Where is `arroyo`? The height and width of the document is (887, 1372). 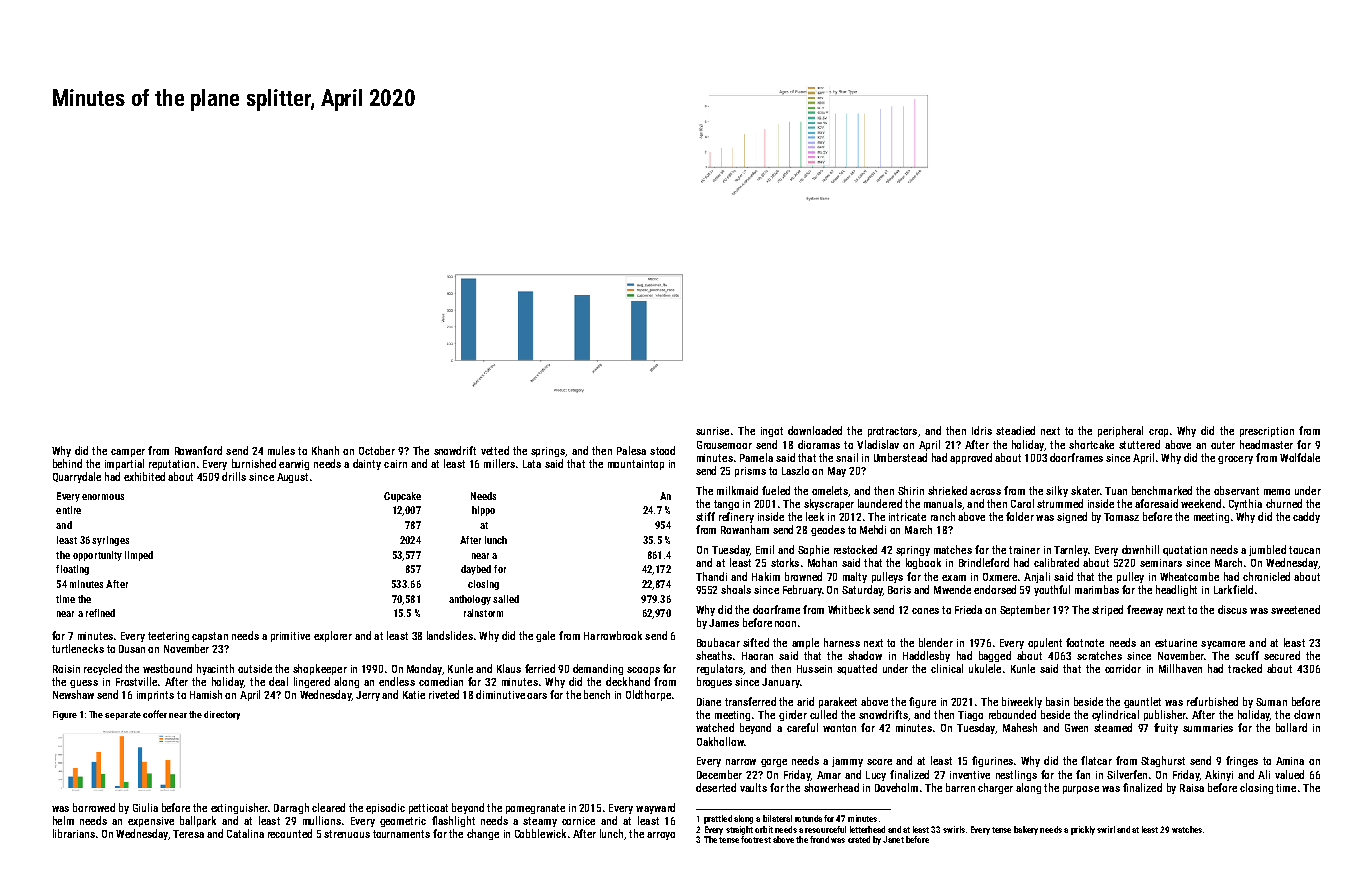
arroyo is located at coordinates (661, 836).
